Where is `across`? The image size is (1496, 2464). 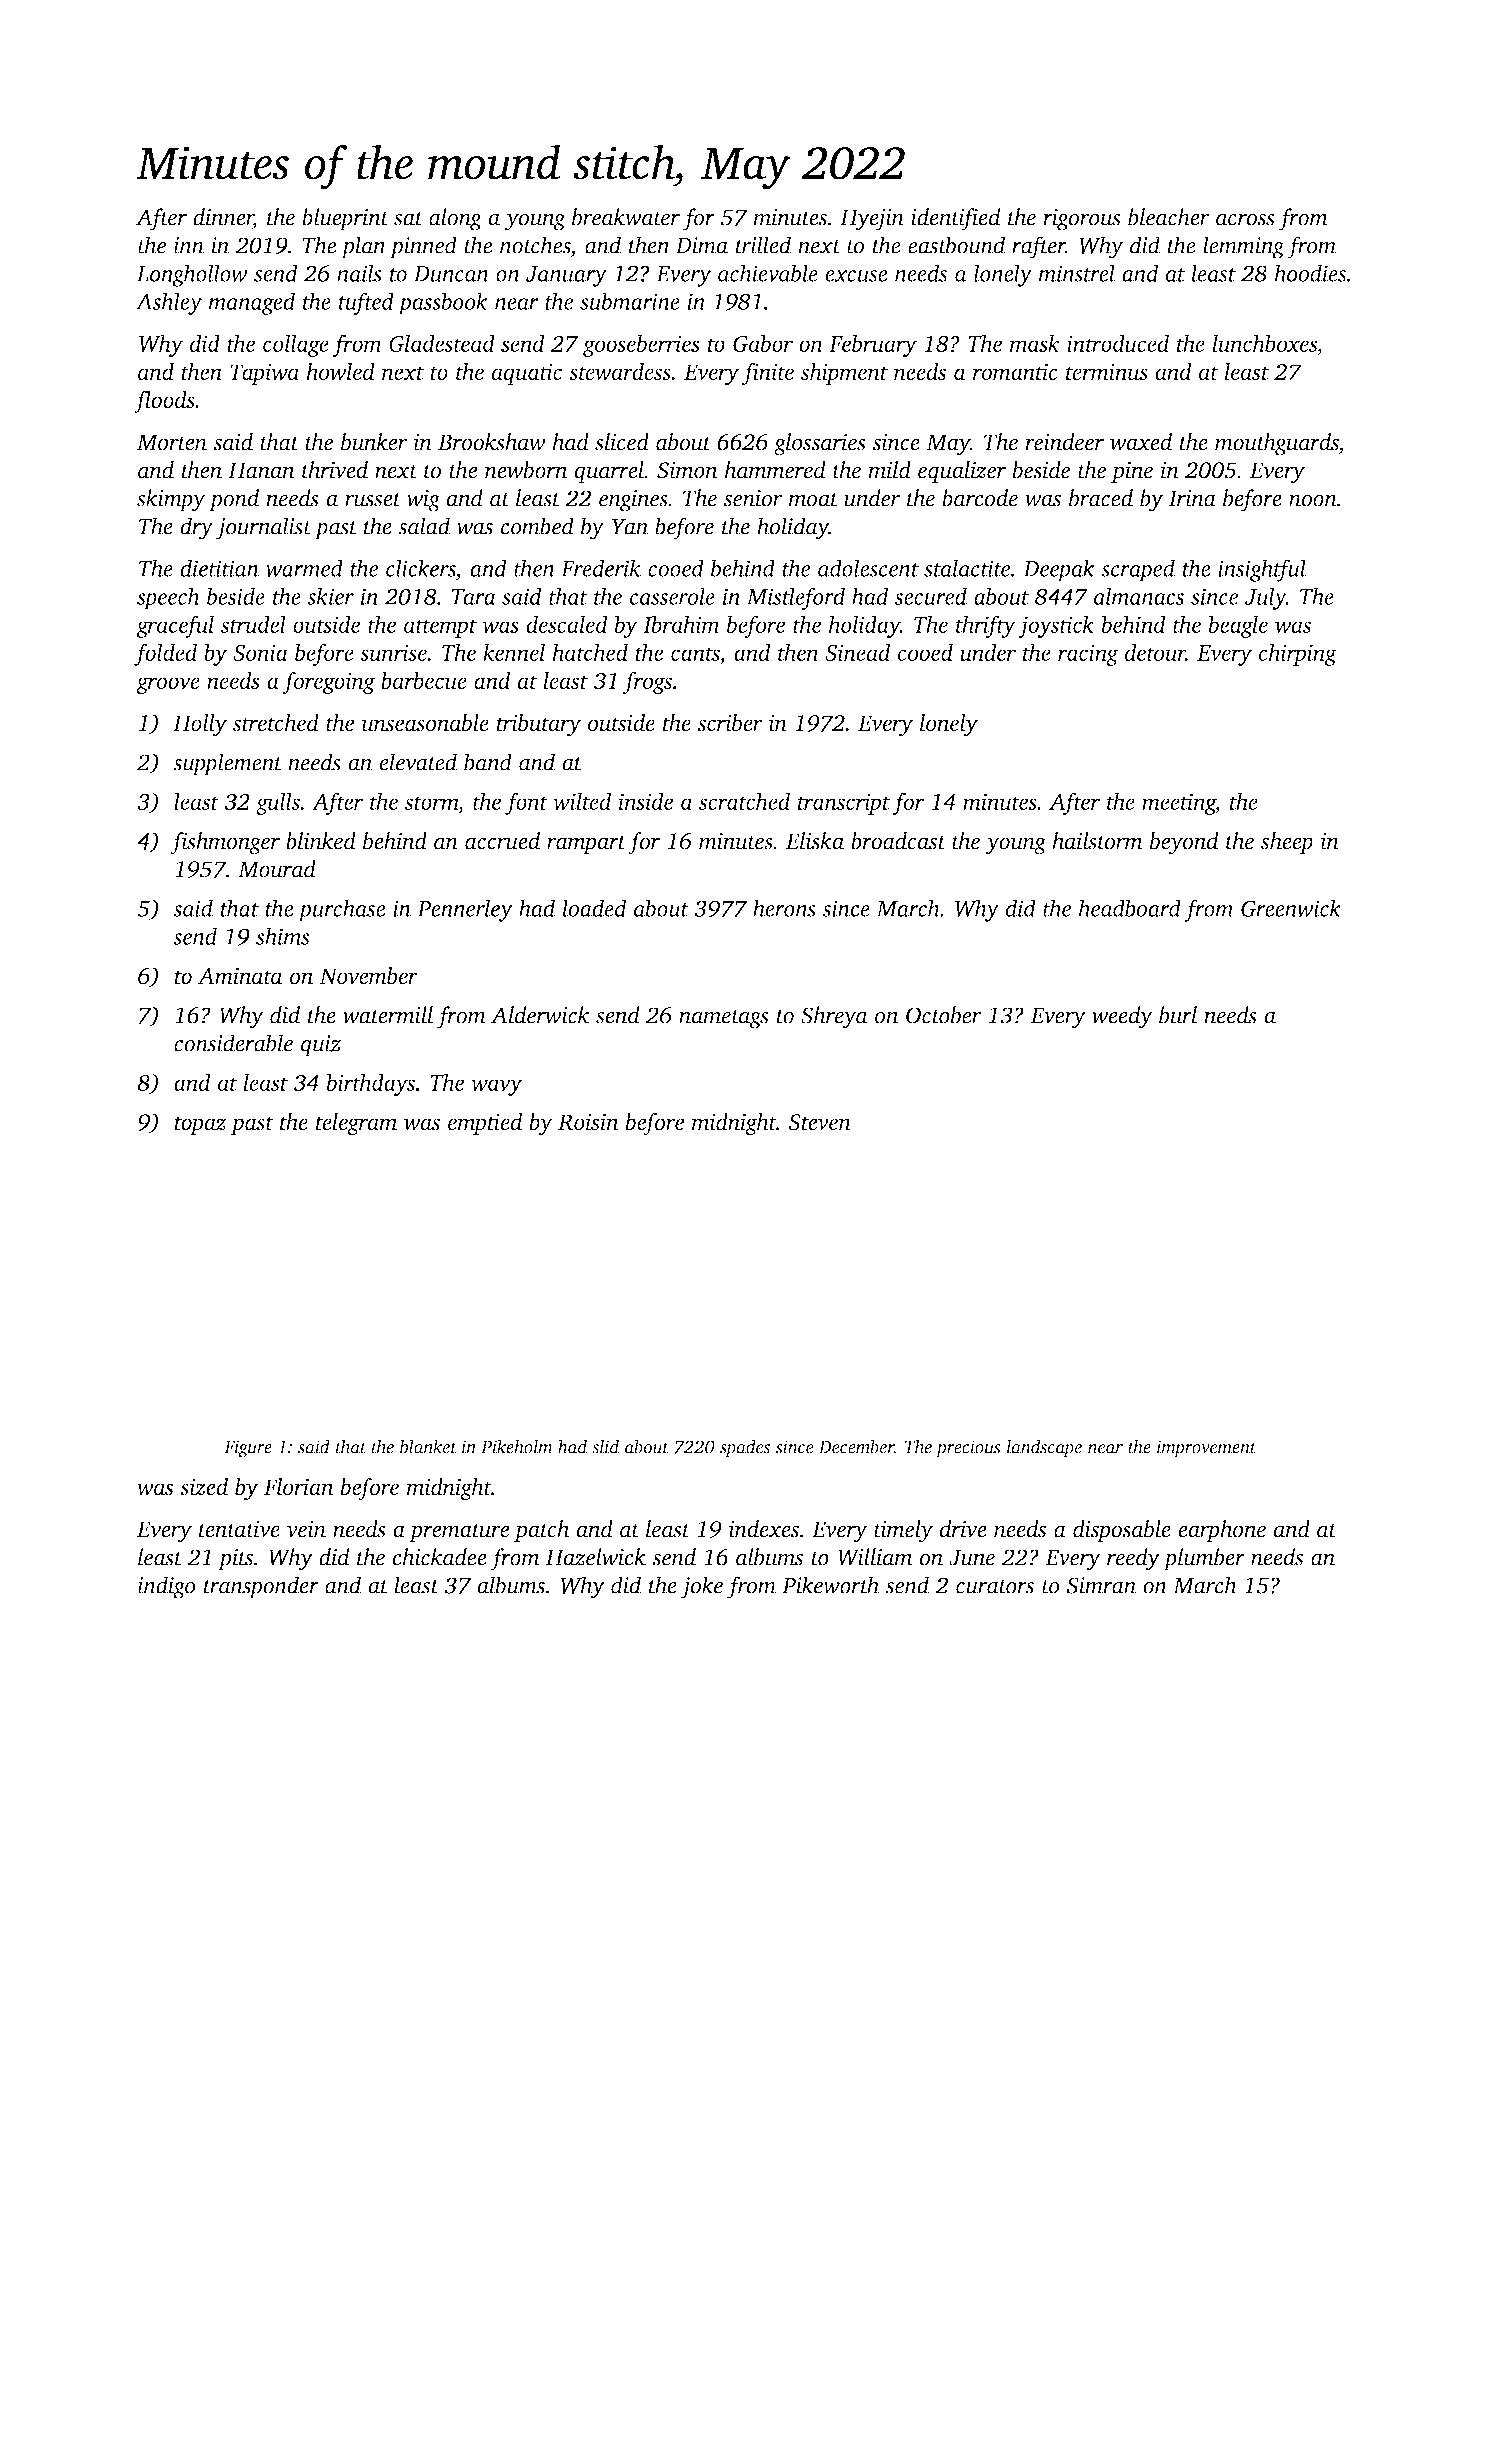
across is located at coordinates (1245, 220).
